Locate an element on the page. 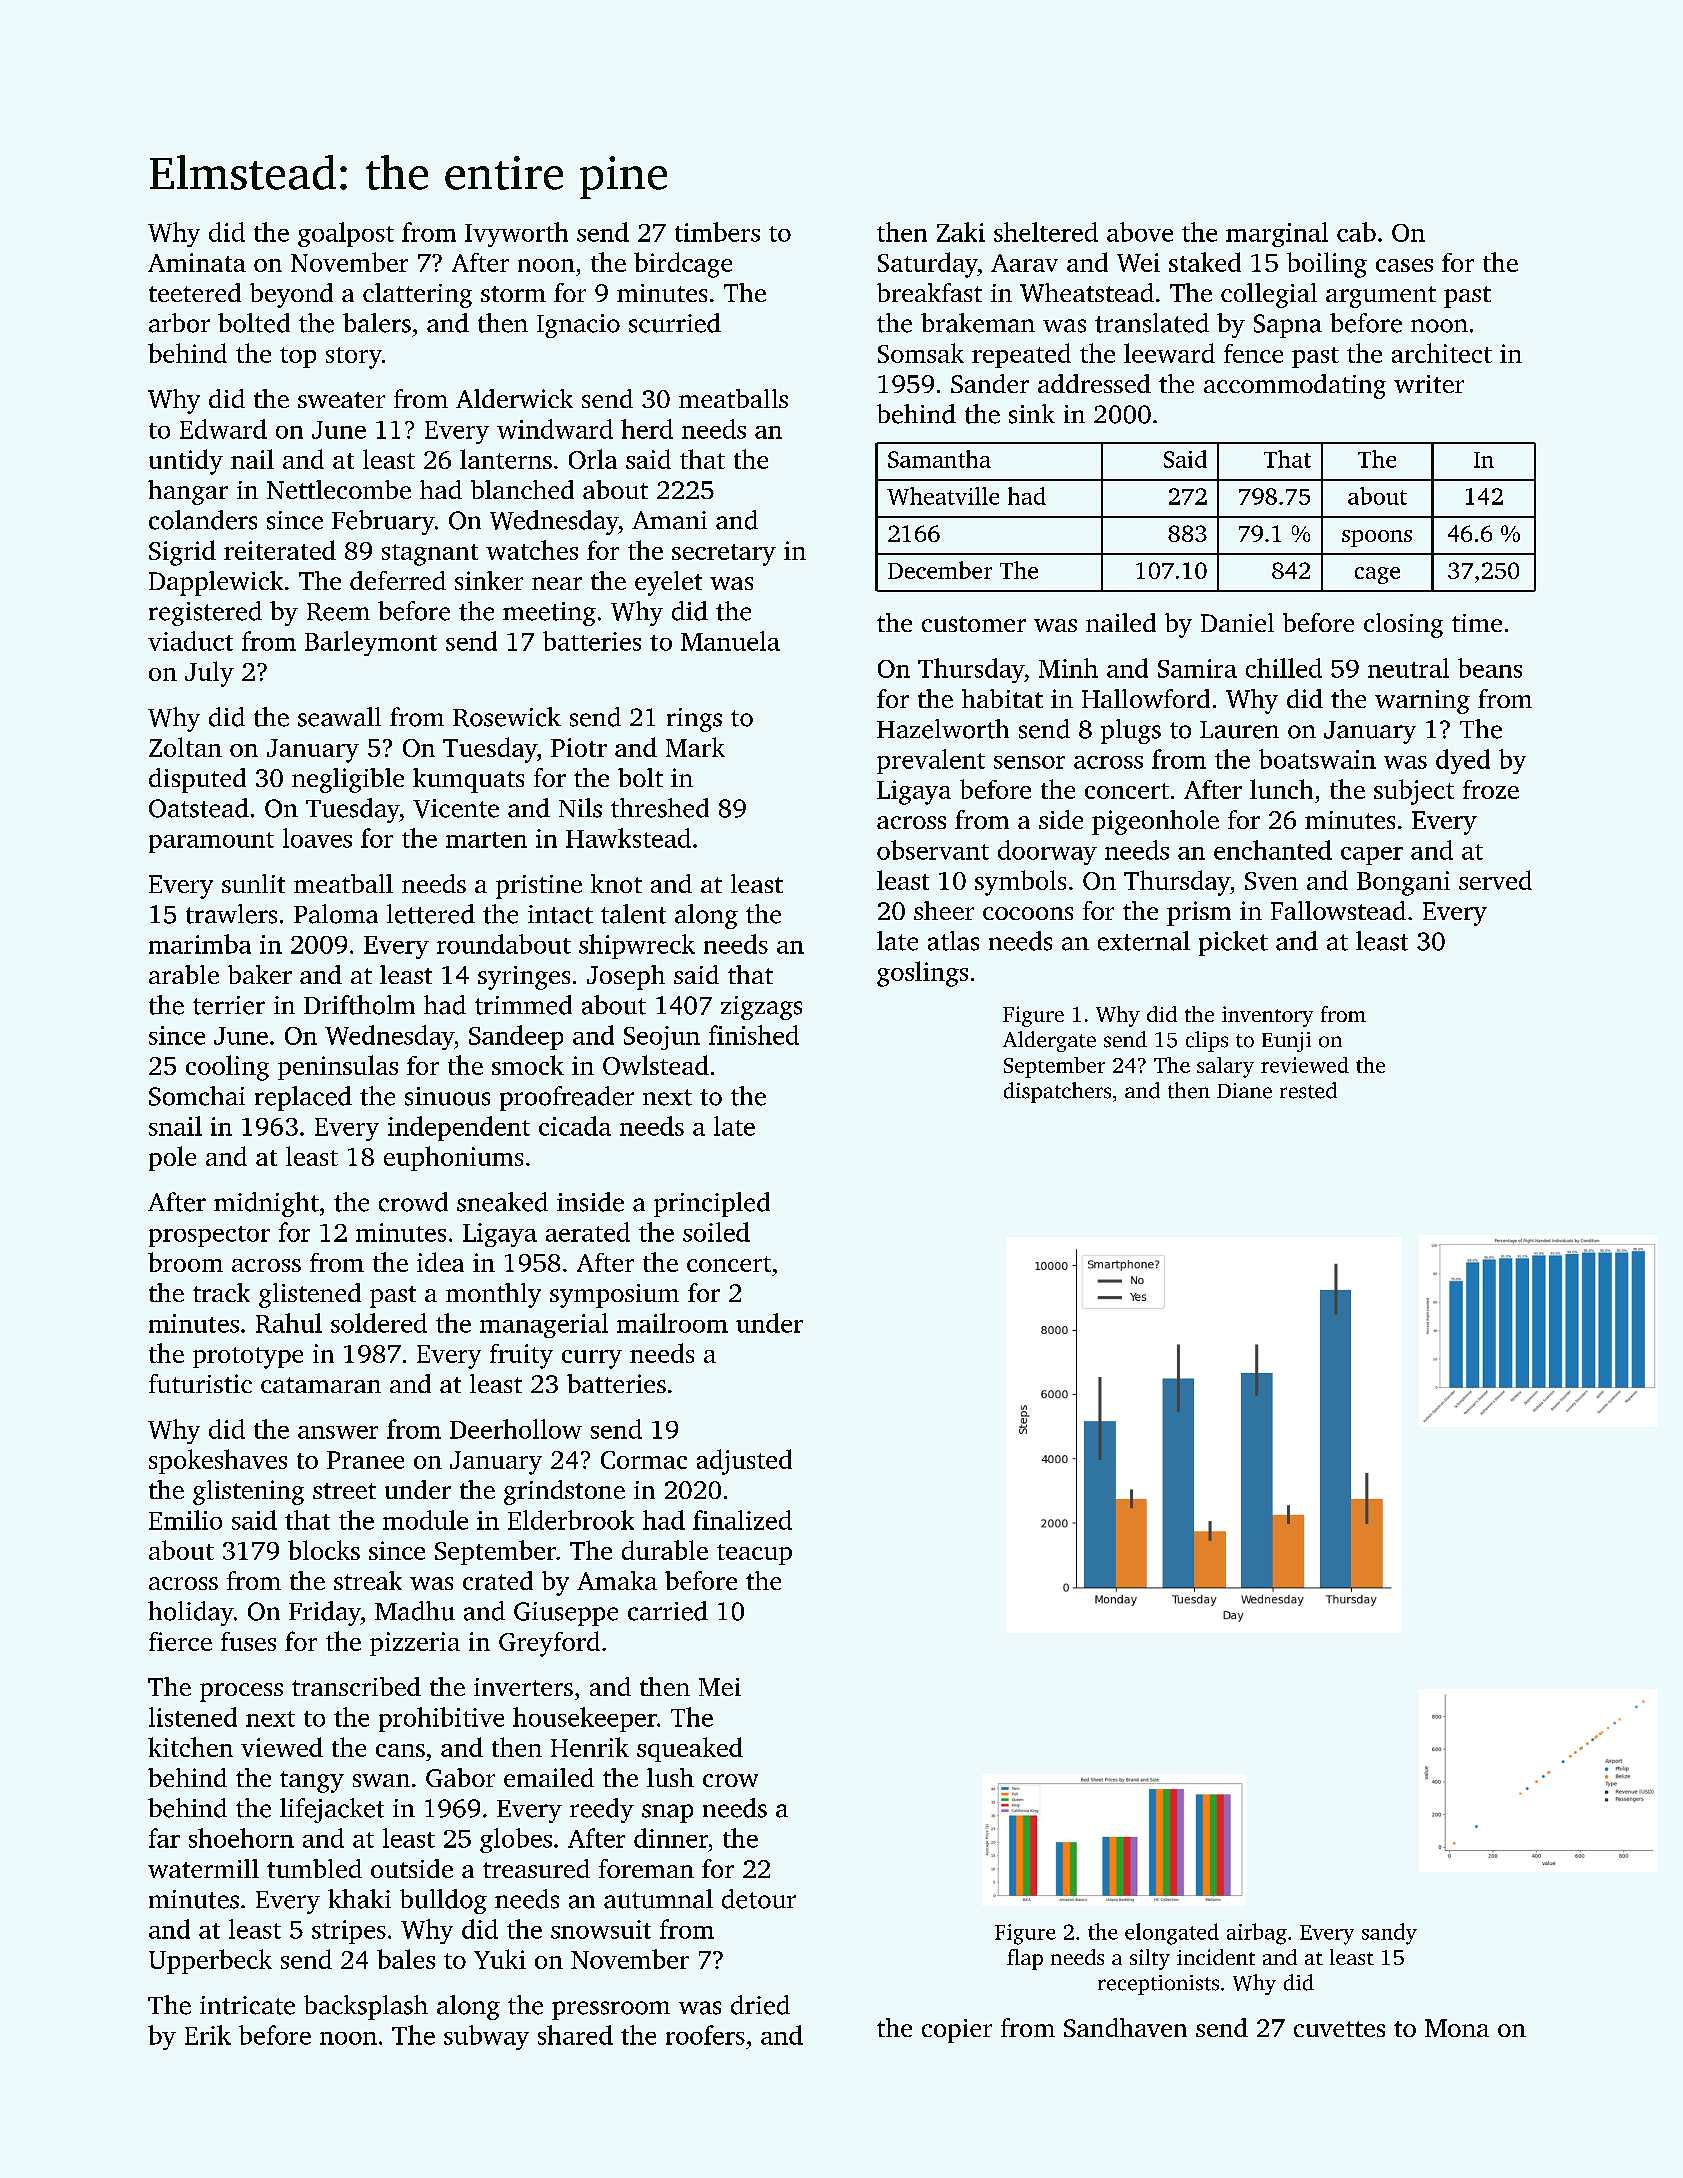 The height and width of the image is (2178, 1683). sensor is located at coordinates (1029, 762).
